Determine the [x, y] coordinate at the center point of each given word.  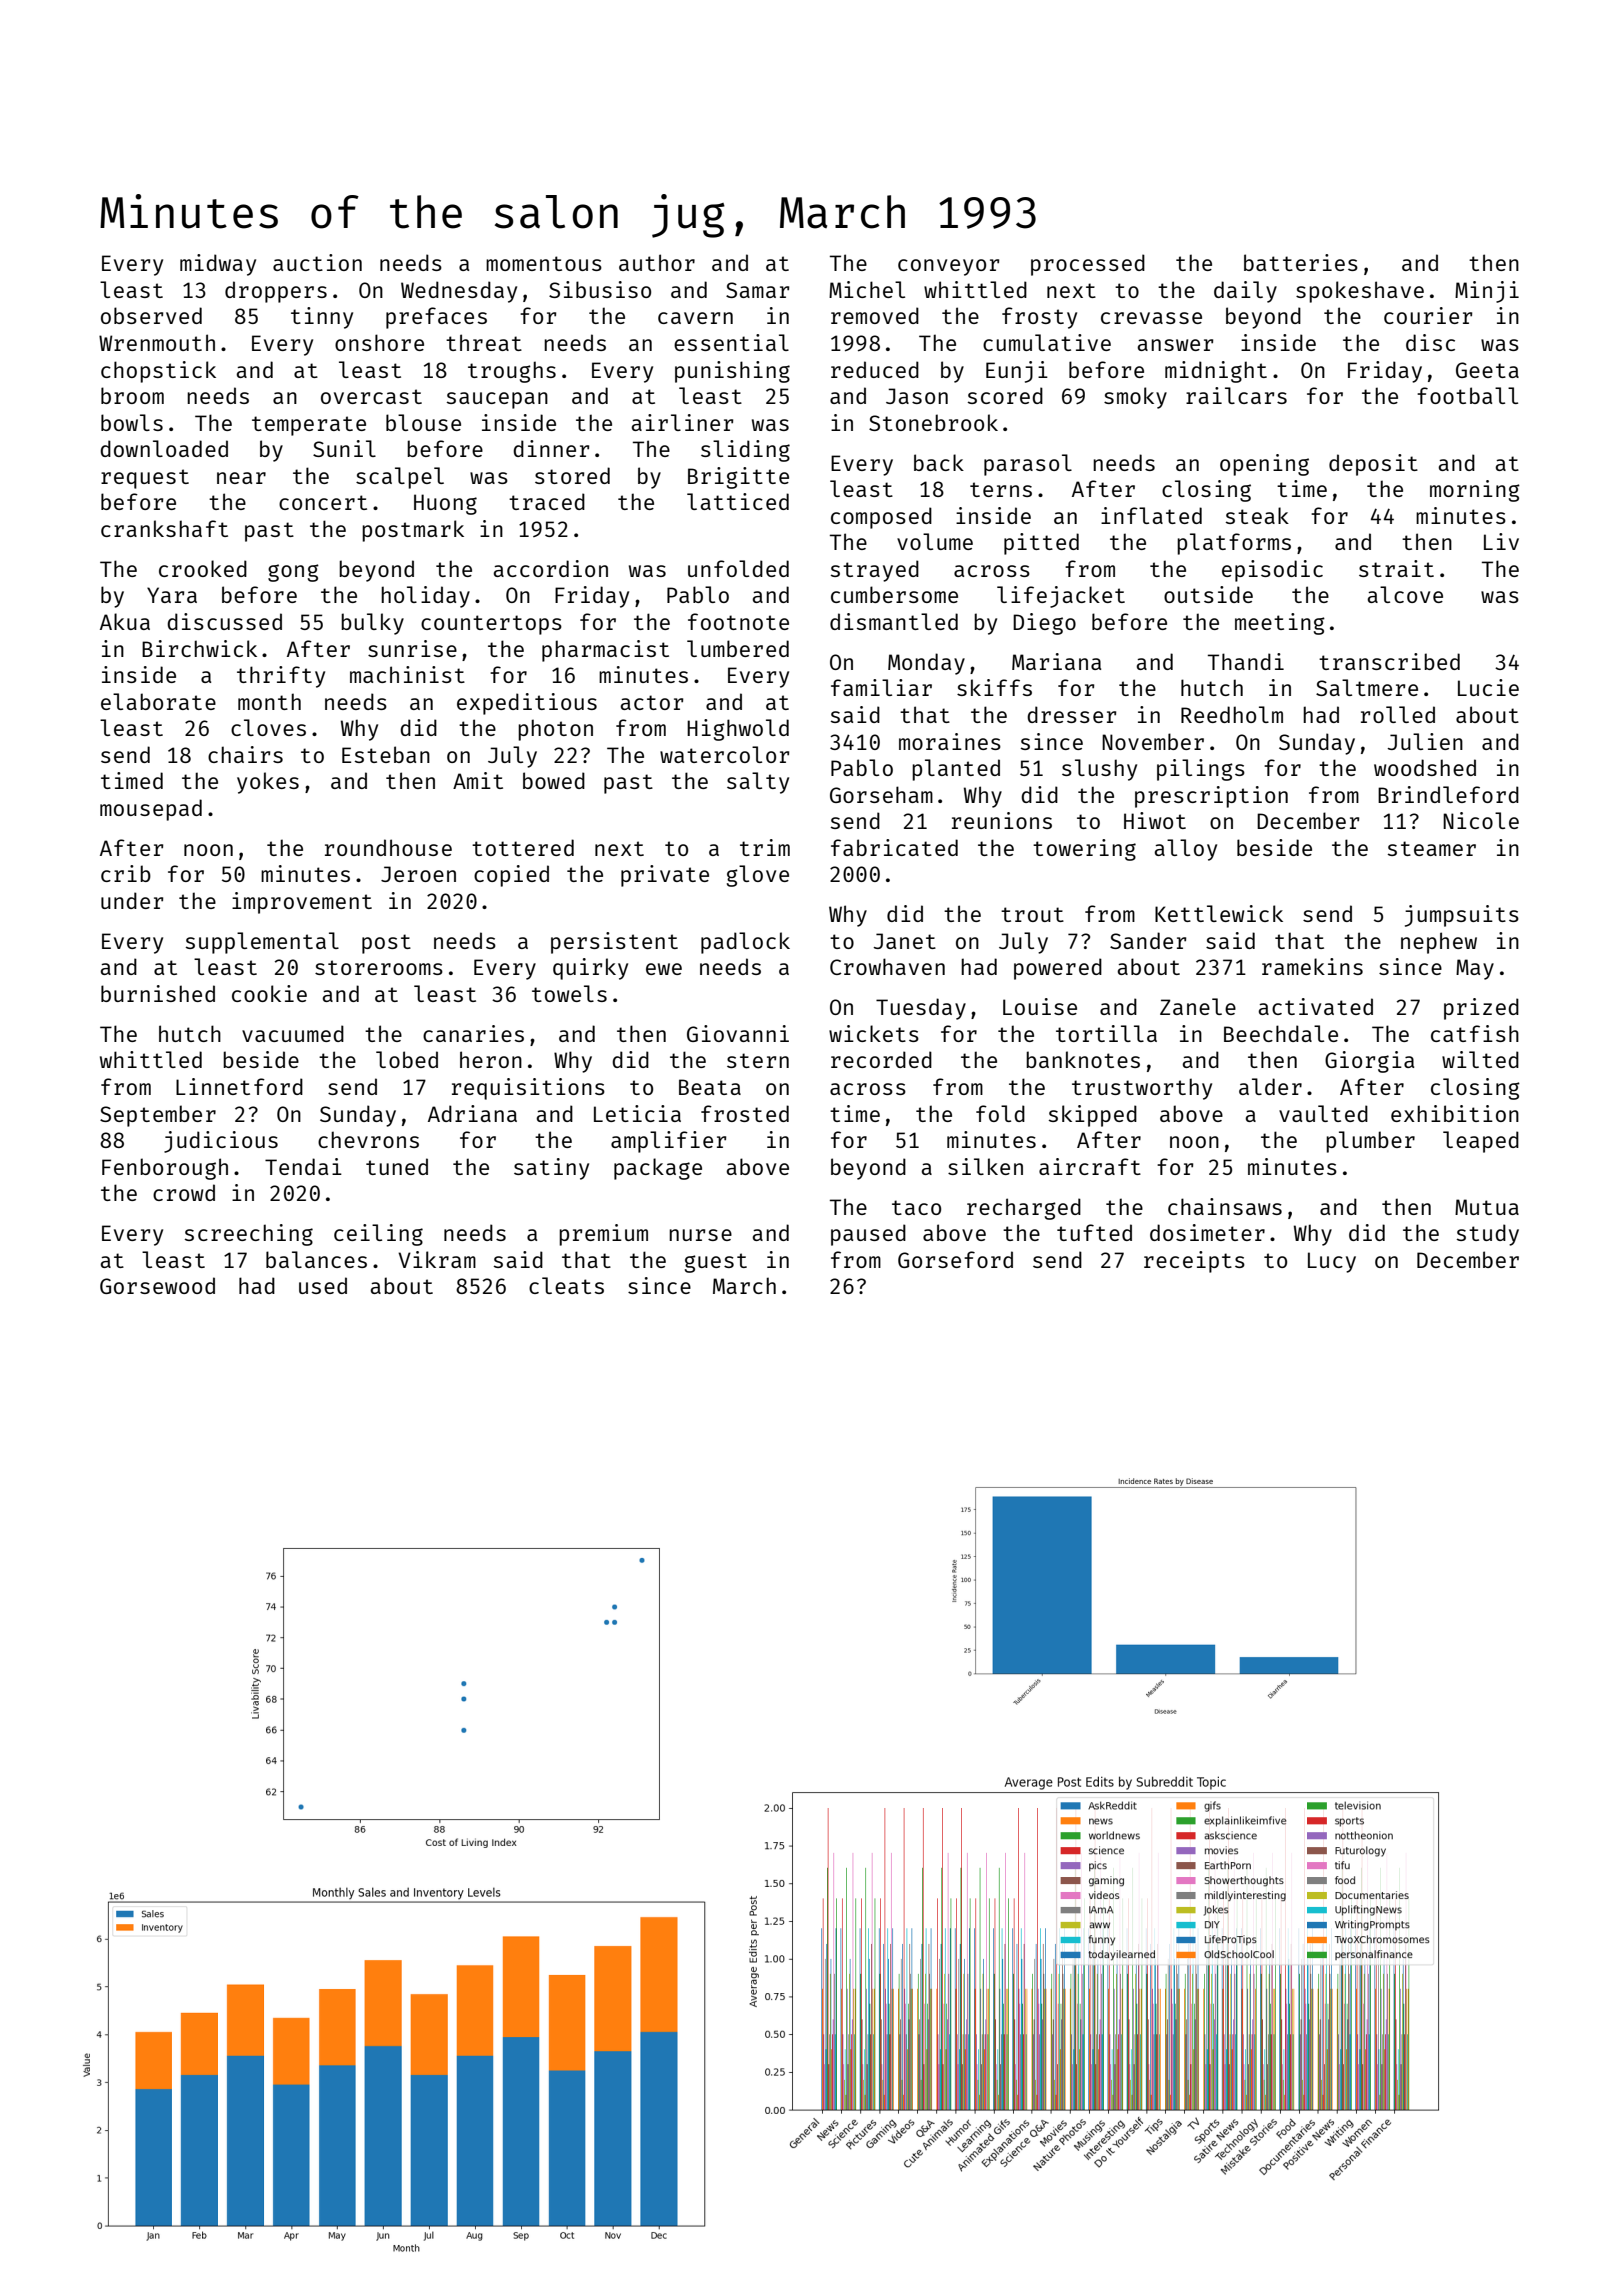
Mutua [1487, 1207]
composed [881, 518]
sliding [745, 451]
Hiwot [1155, 820]
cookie [269, 993]
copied [511, 876]
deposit [1373, 465]
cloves [268, 727]
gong [293, 573]
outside [1208, 594]
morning [1475, 491]
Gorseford [955, 1259]
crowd [184, 1192]
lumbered [738, 648]
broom [132, 395]
